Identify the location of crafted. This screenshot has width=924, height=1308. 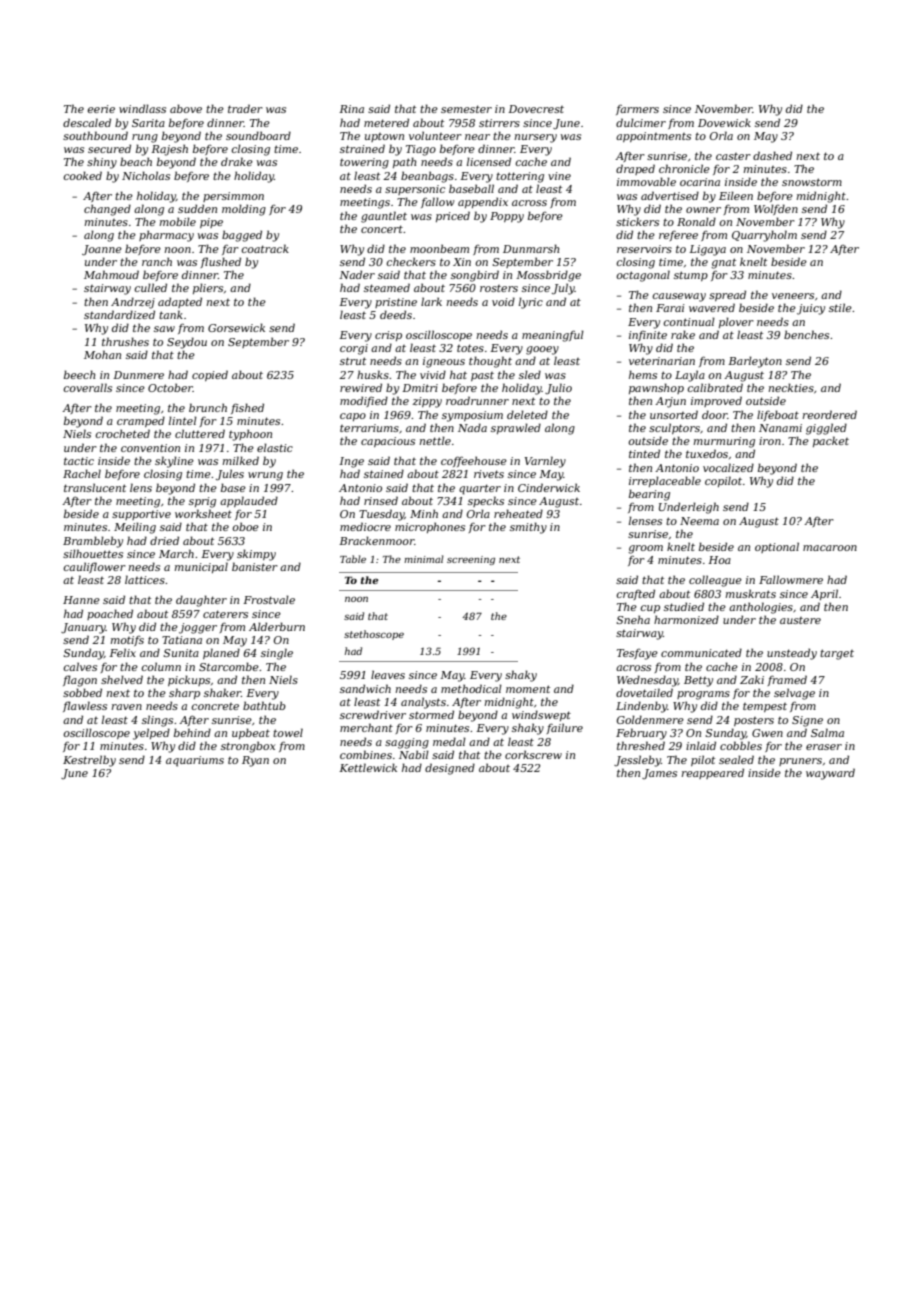
(635, 594).
